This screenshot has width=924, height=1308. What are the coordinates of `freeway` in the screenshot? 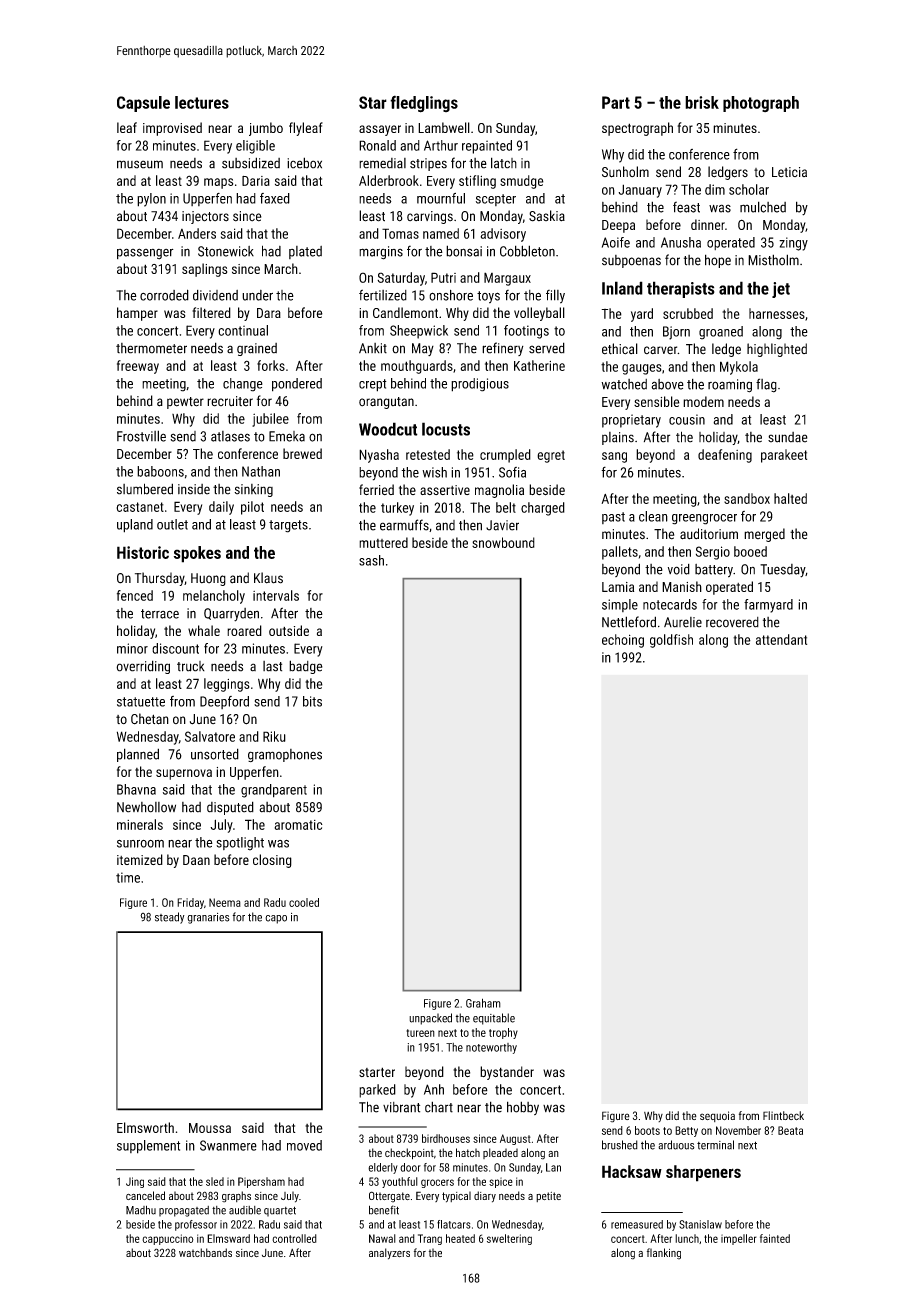 It's located at (138, 367).
